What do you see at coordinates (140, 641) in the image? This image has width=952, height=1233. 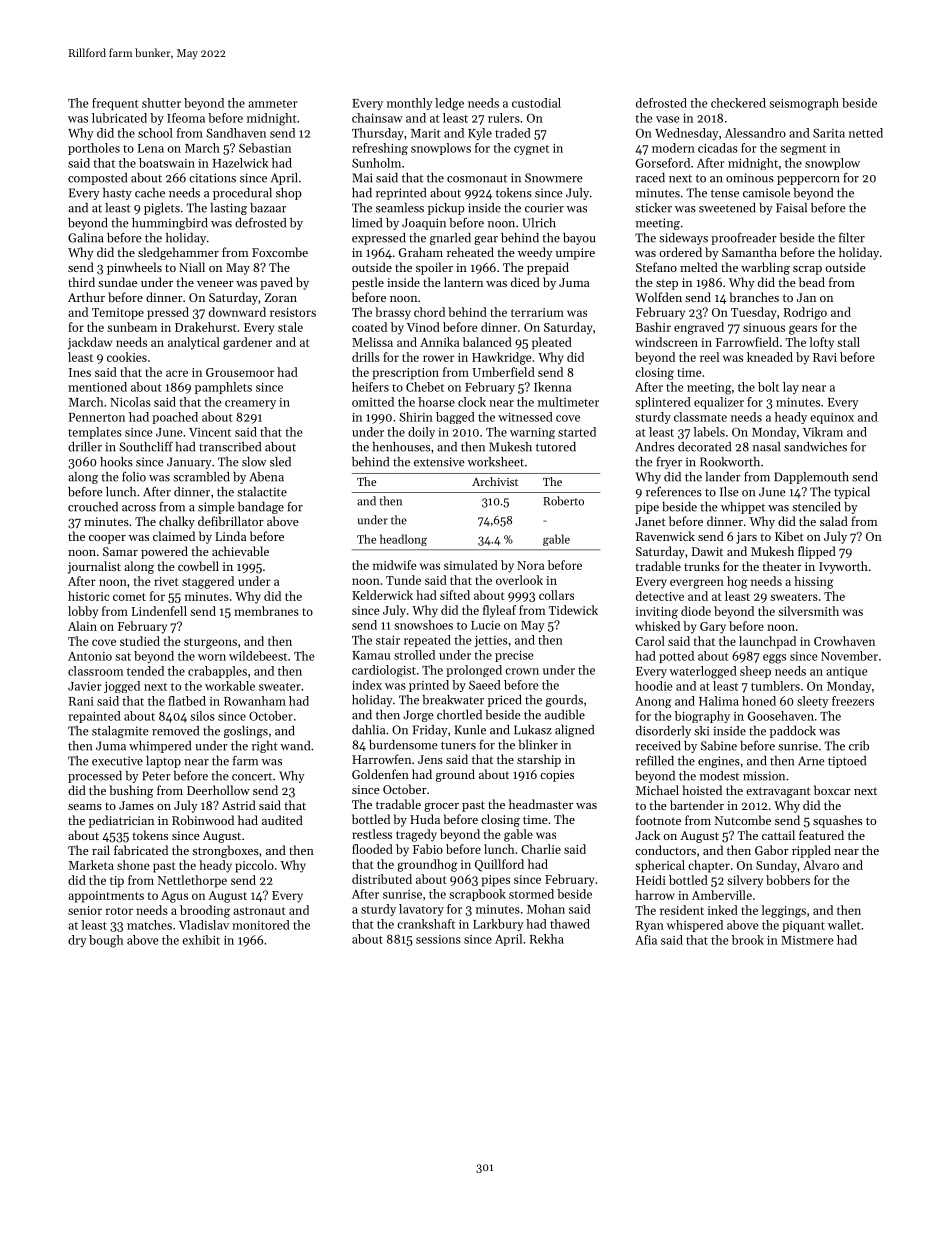 I see `studied` at bounding box center [140, 641].
